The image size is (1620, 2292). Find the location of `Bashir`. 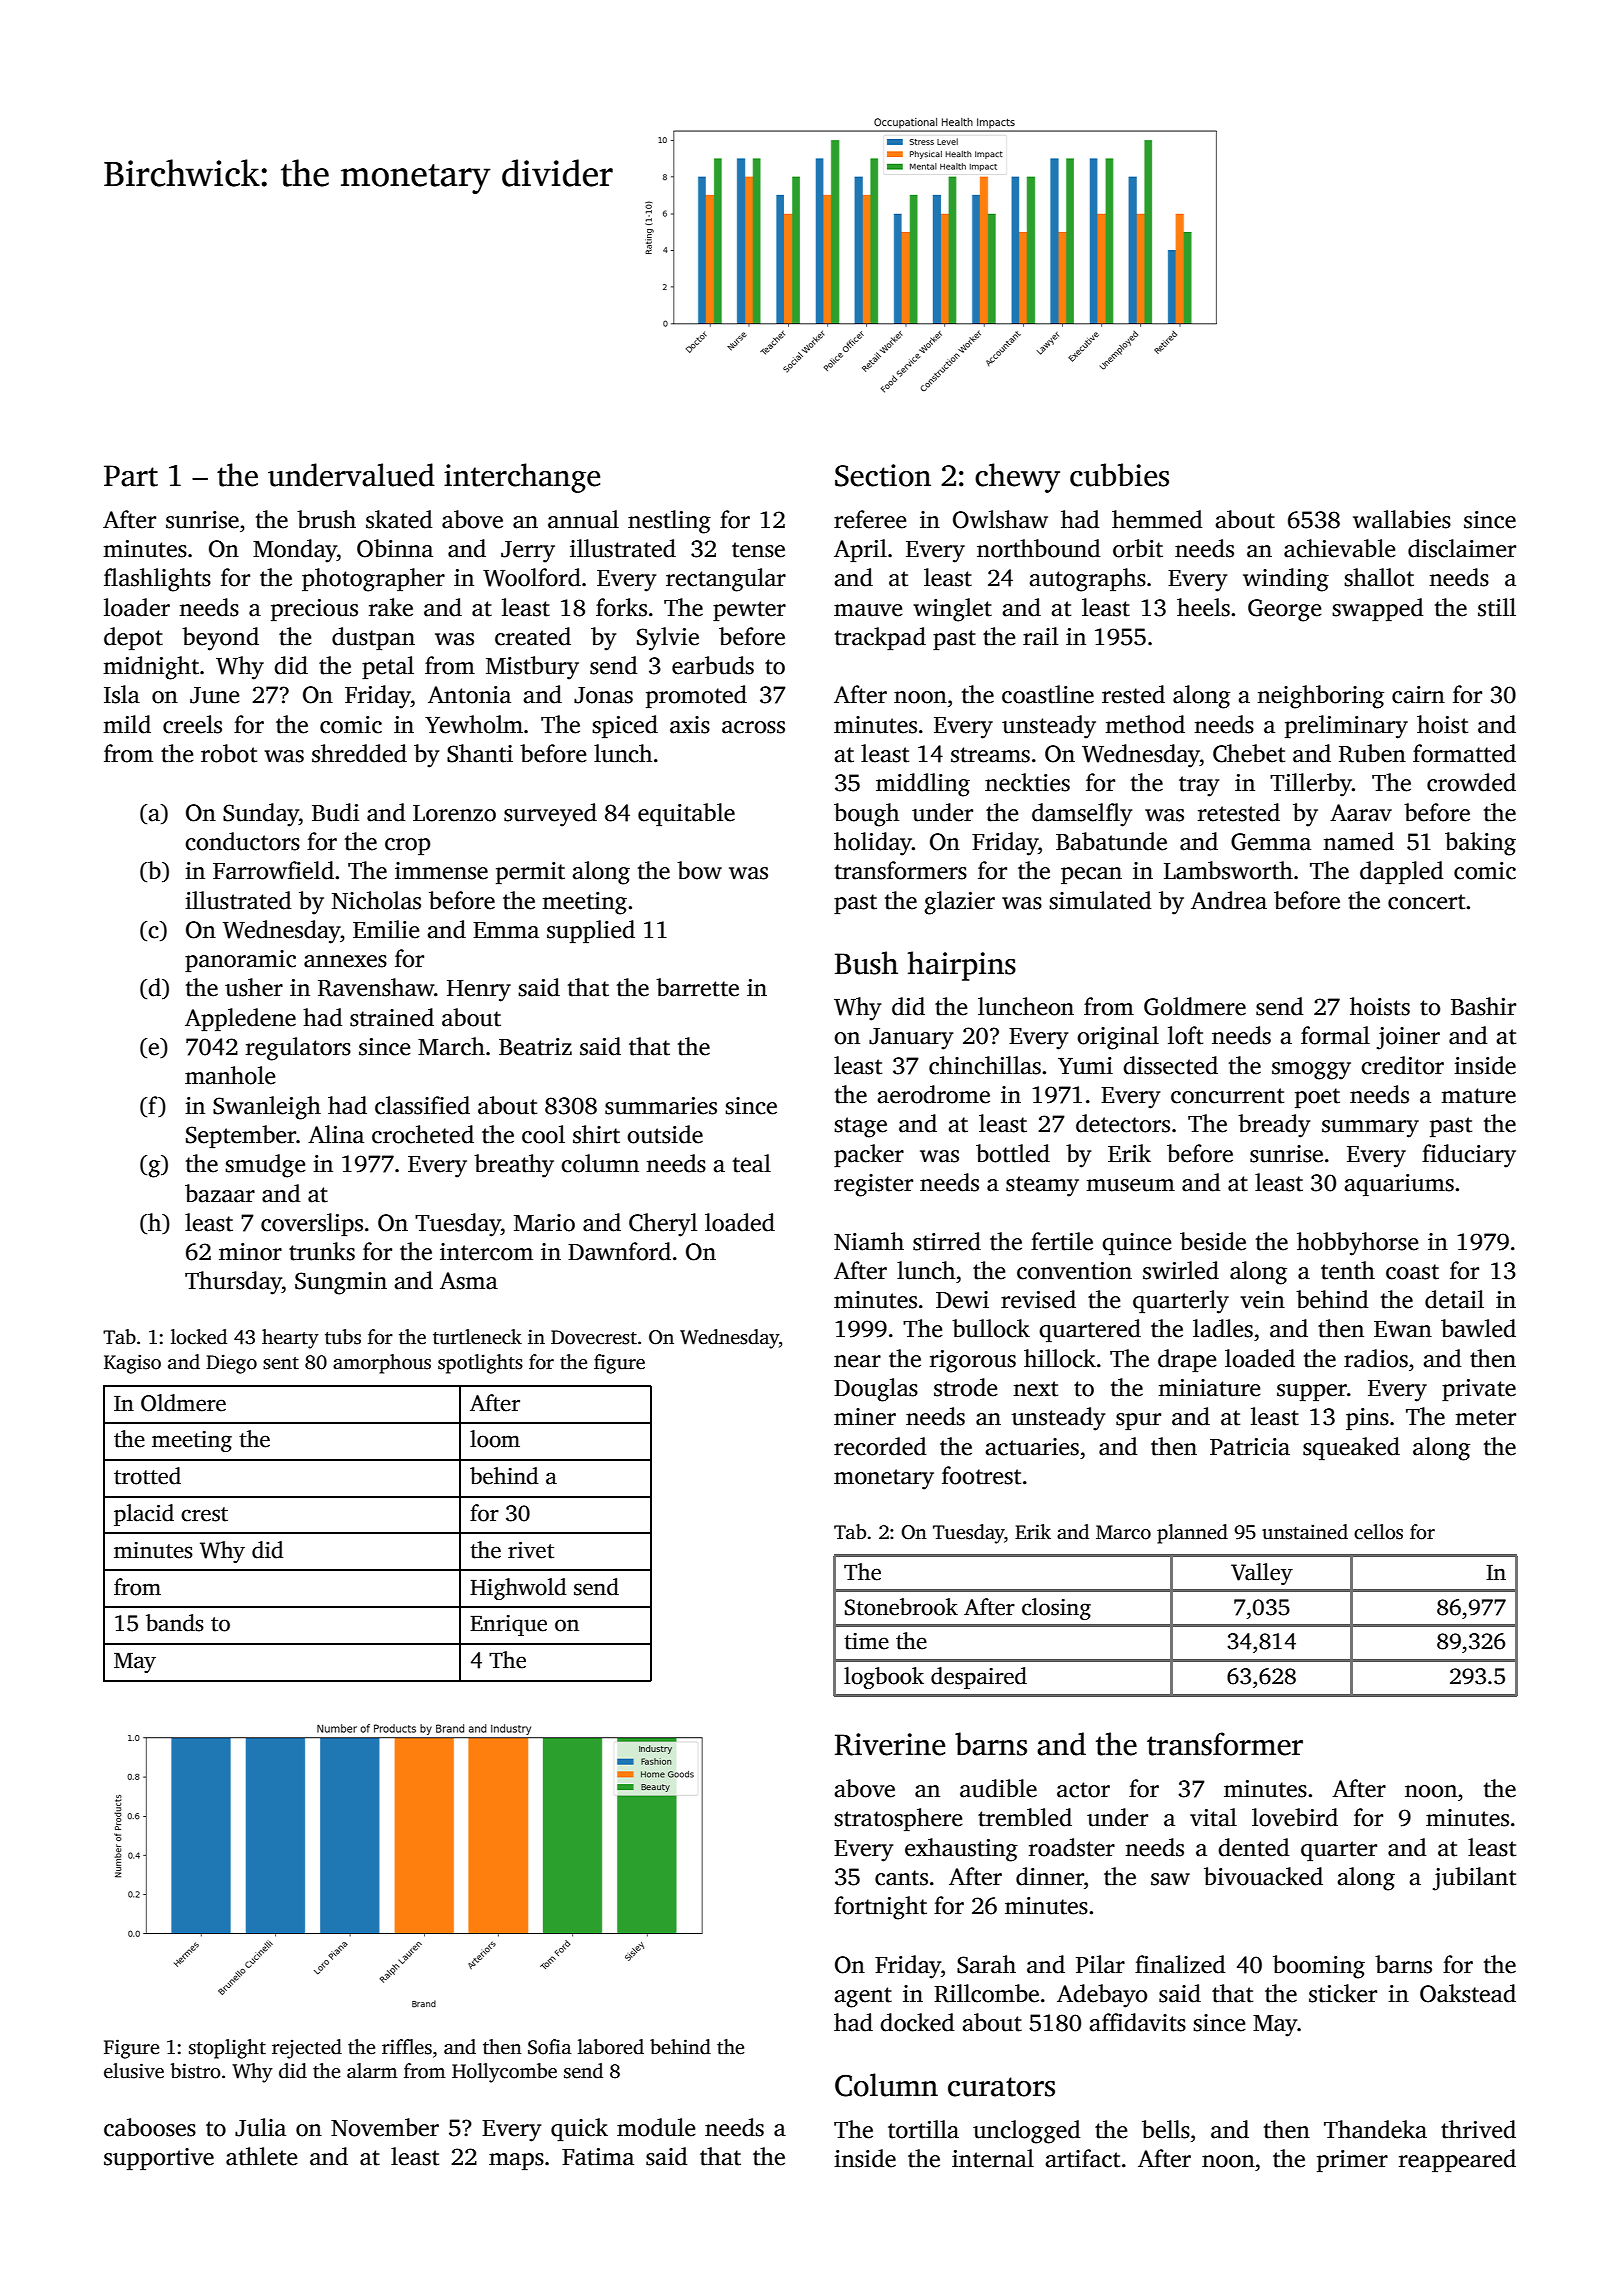

Bashir is located at coordinates (1483, 1006).
